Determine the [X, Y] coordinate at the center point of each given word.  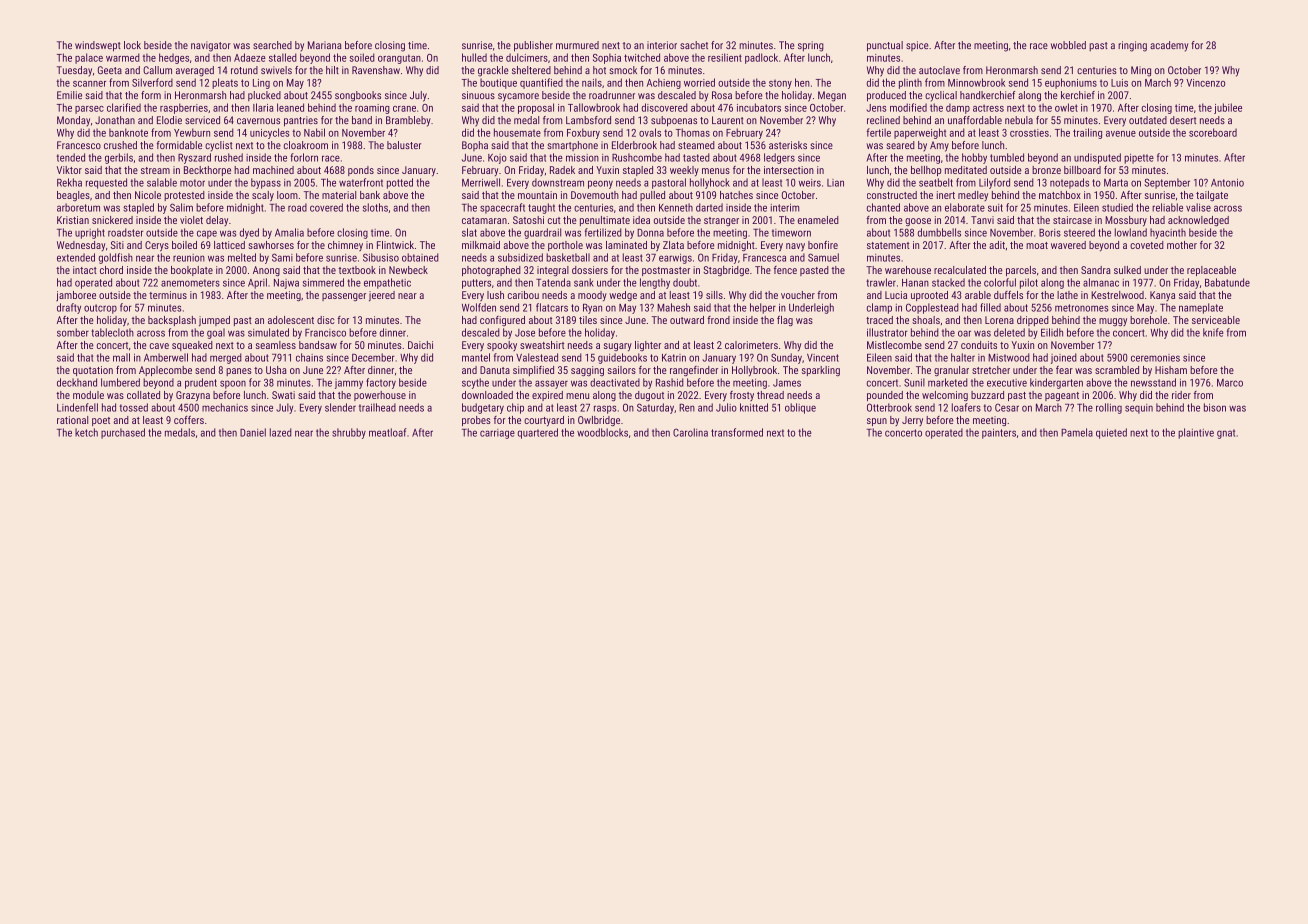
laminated [626, 245]
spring [811, 46]
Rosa [722, 95]
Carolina [690, 432]
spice [917, 46]
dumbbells [939, 232]
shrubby [349, 433]
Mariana [325, 45]
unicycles [269, 133]
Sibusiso [381, 257]
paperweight [920, 133]
